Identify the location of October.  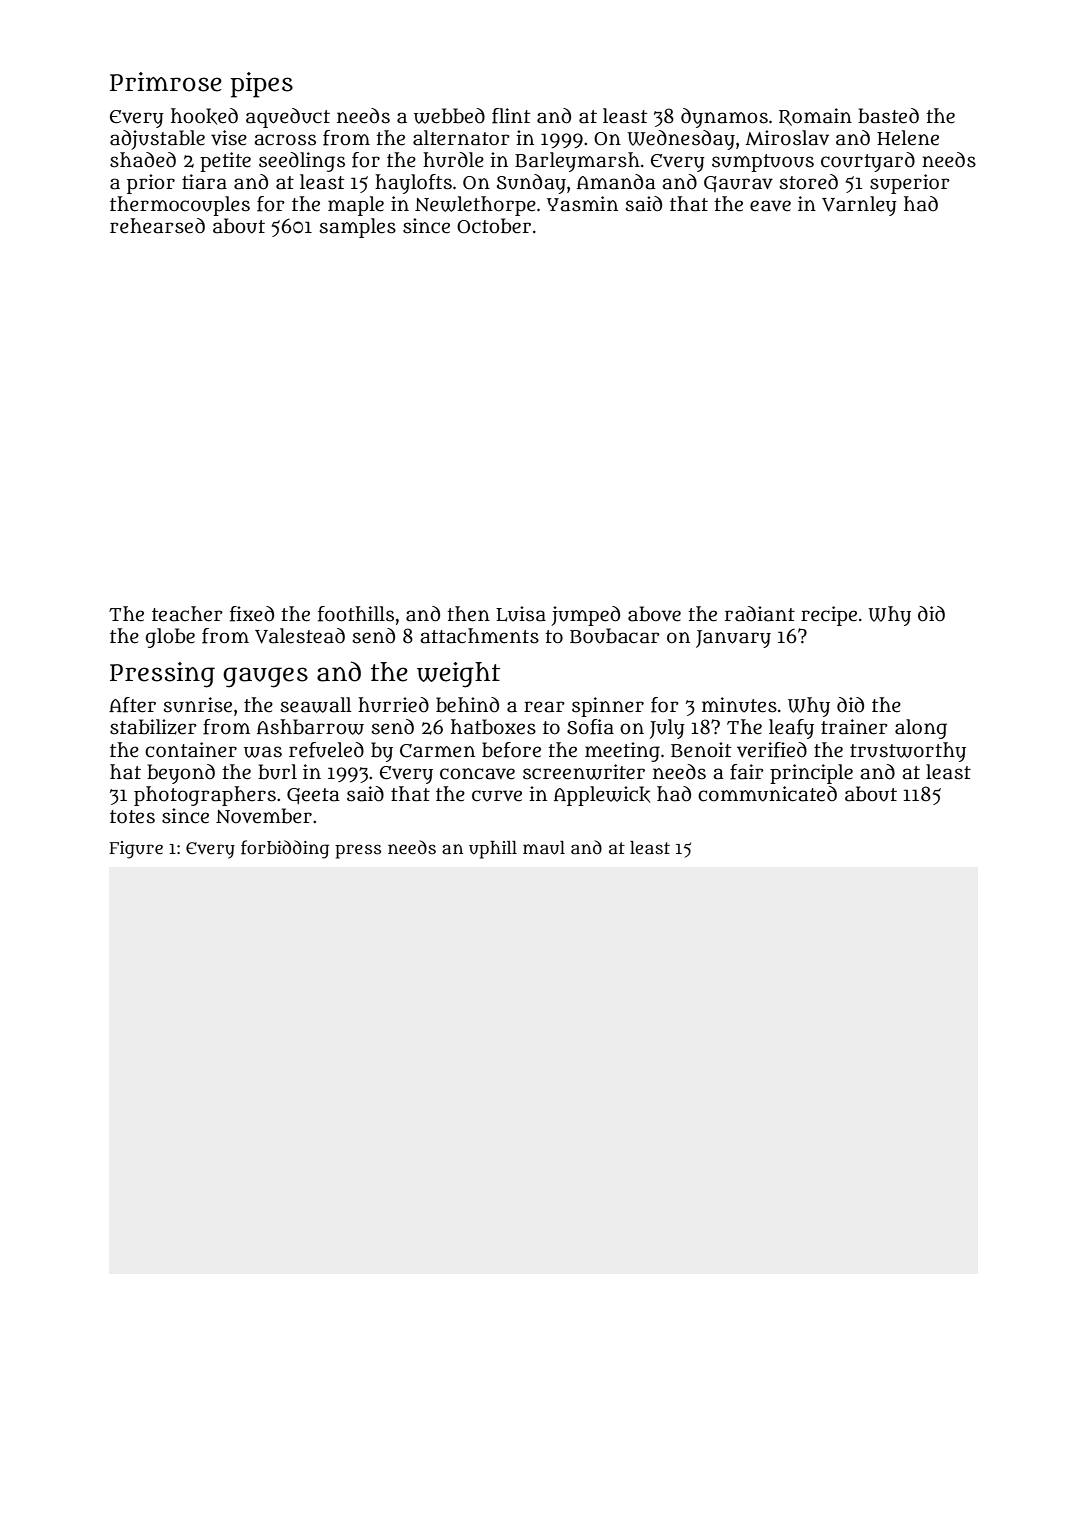
(494, 226).
